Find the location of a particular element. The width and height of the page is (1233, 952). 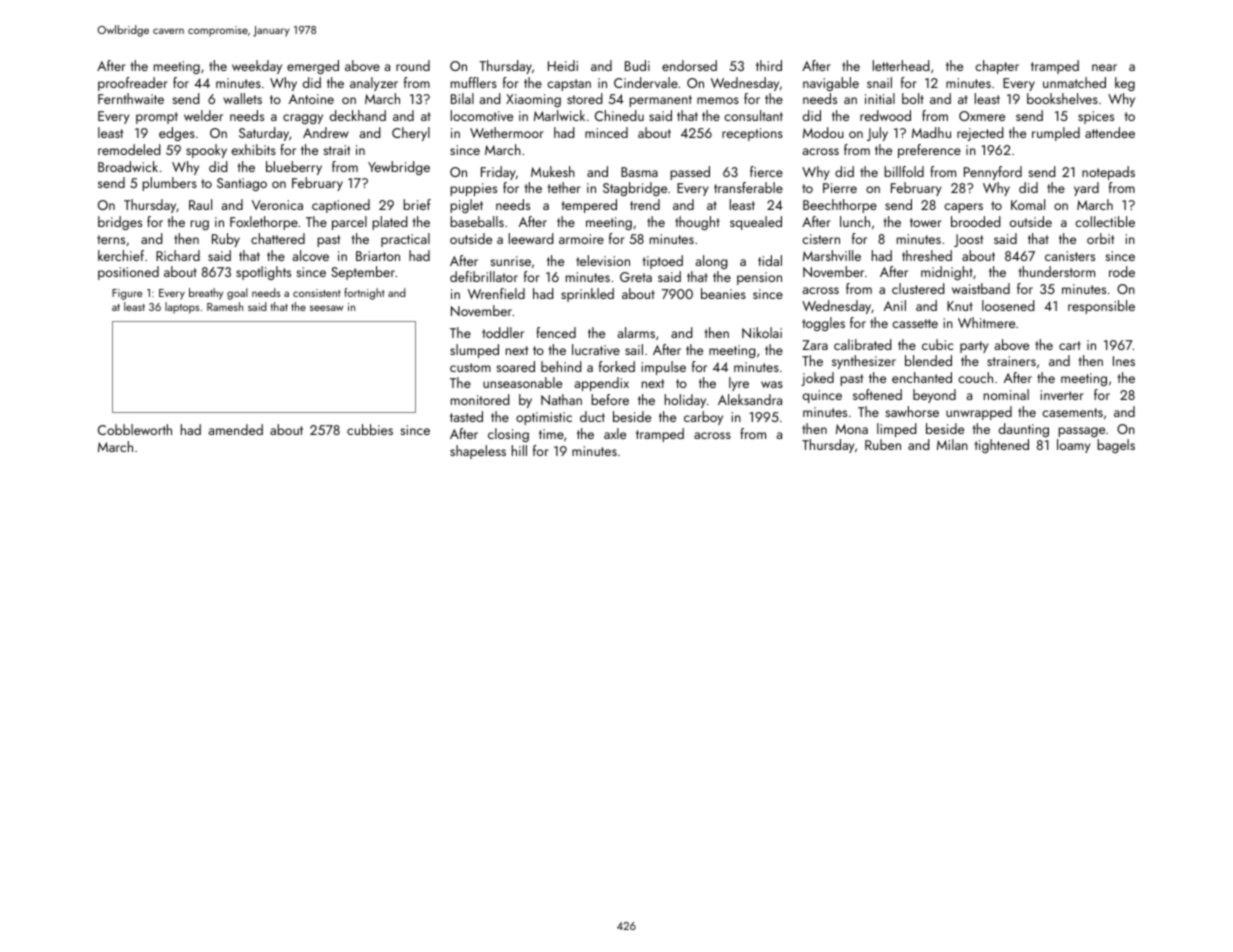

Cobbleworth is located at coordinates (135, 429).
